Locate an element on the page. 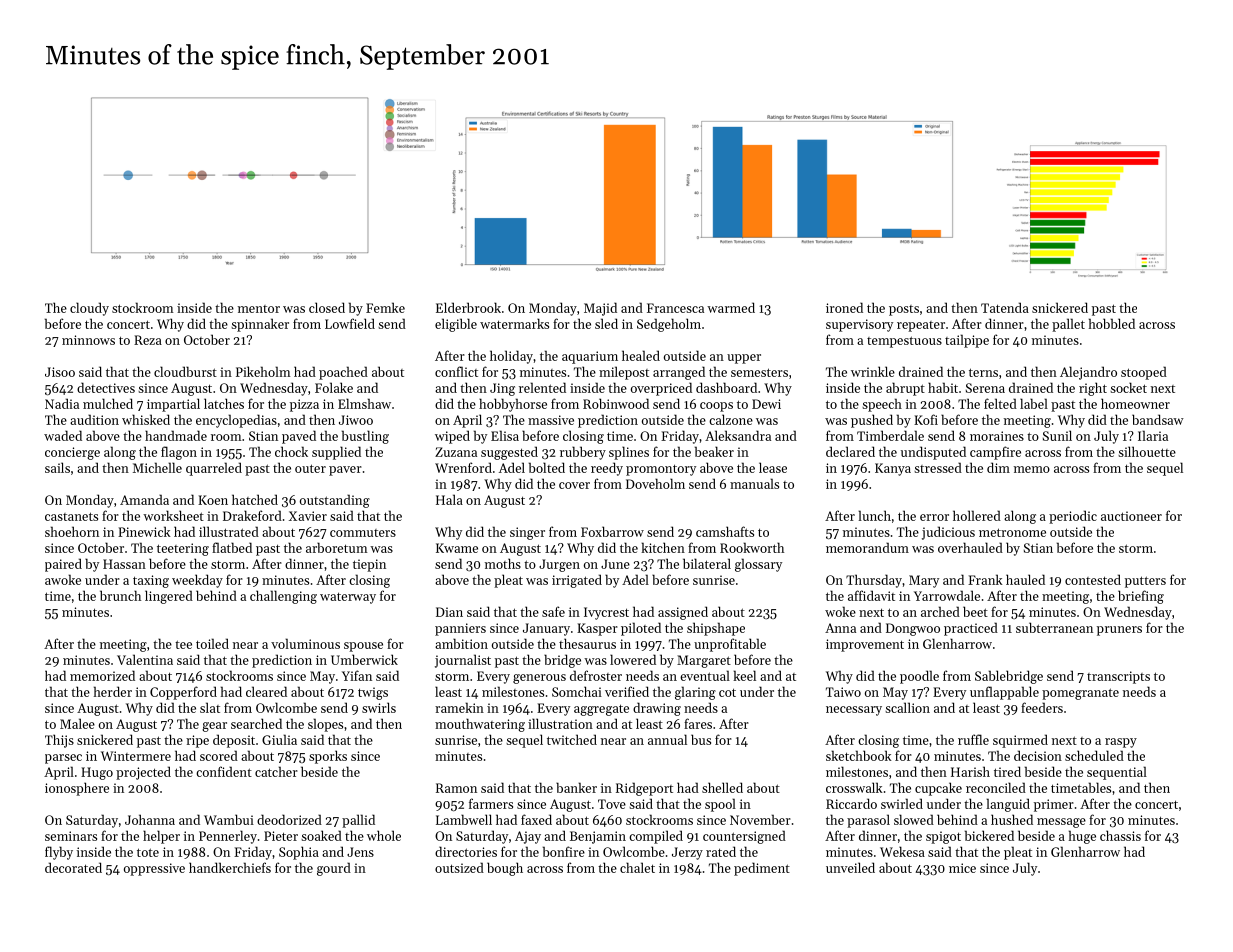  Kofi is located at coordinates (926, 419).
